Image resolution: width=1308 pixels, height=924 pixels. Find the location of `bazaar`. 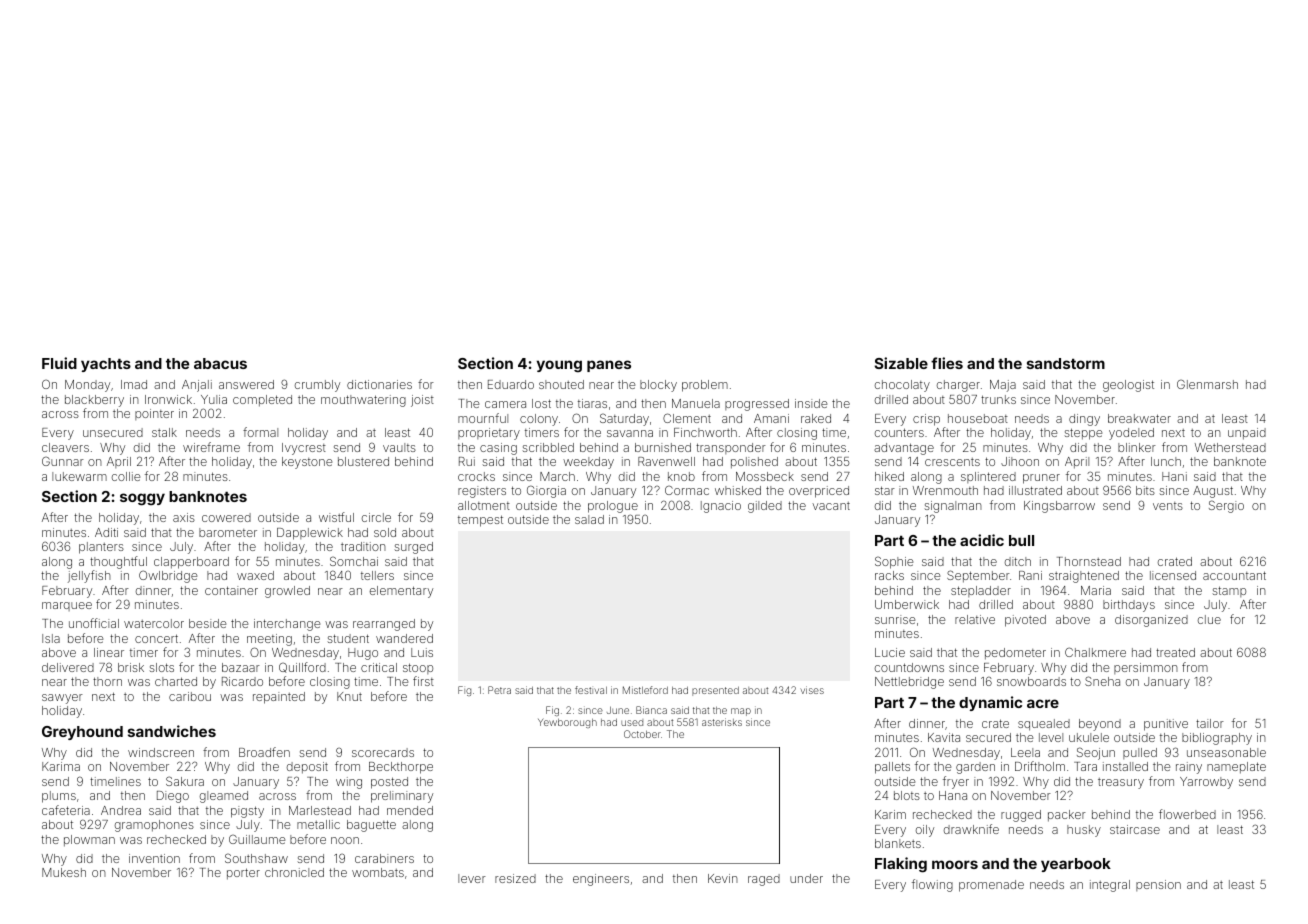

bazaar is located at coordinates (241, 667).
